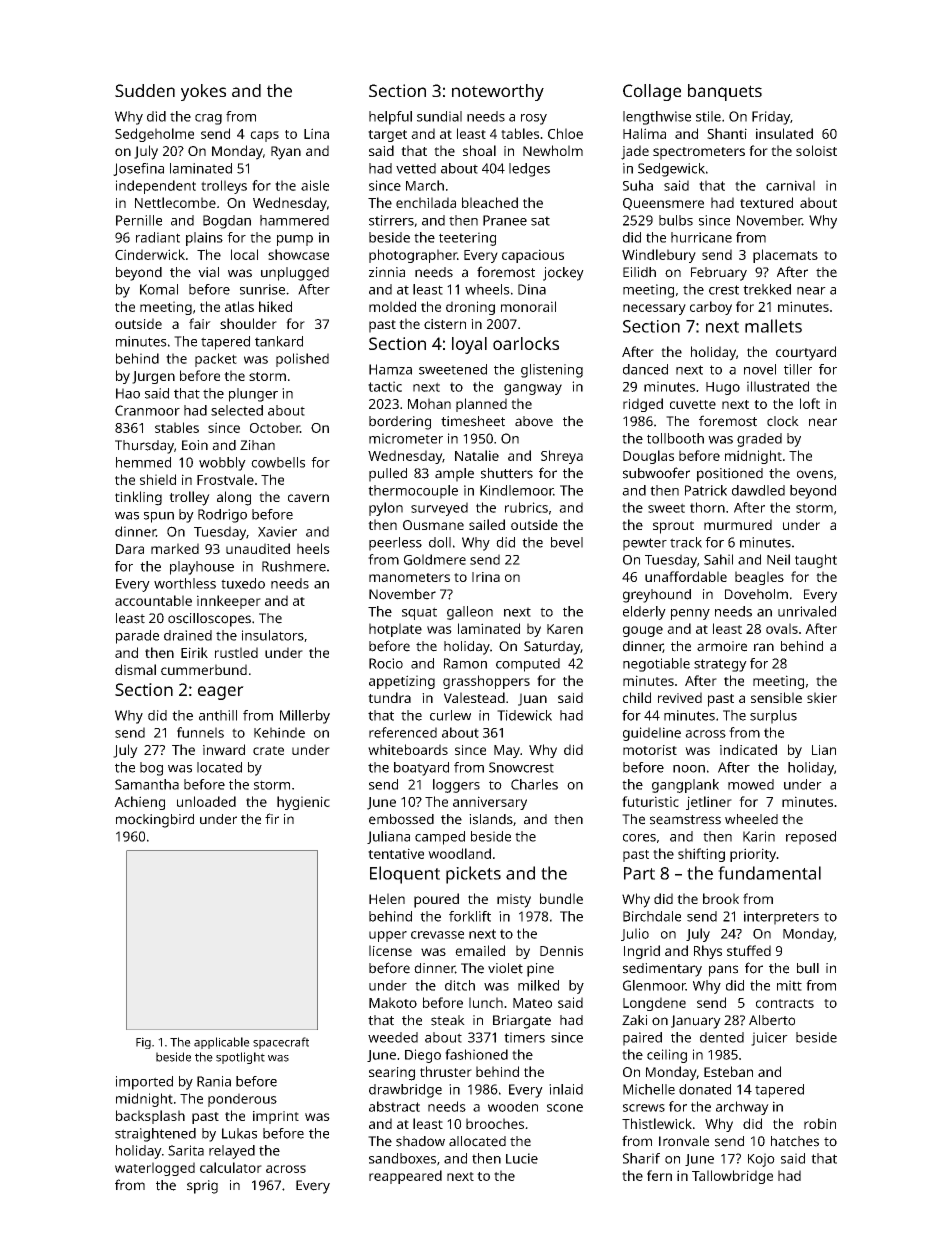 The width and height of the image is (952, 1233). Describe the element at coordinates (429, 403) in the image. I see `Mohan` at that location.
